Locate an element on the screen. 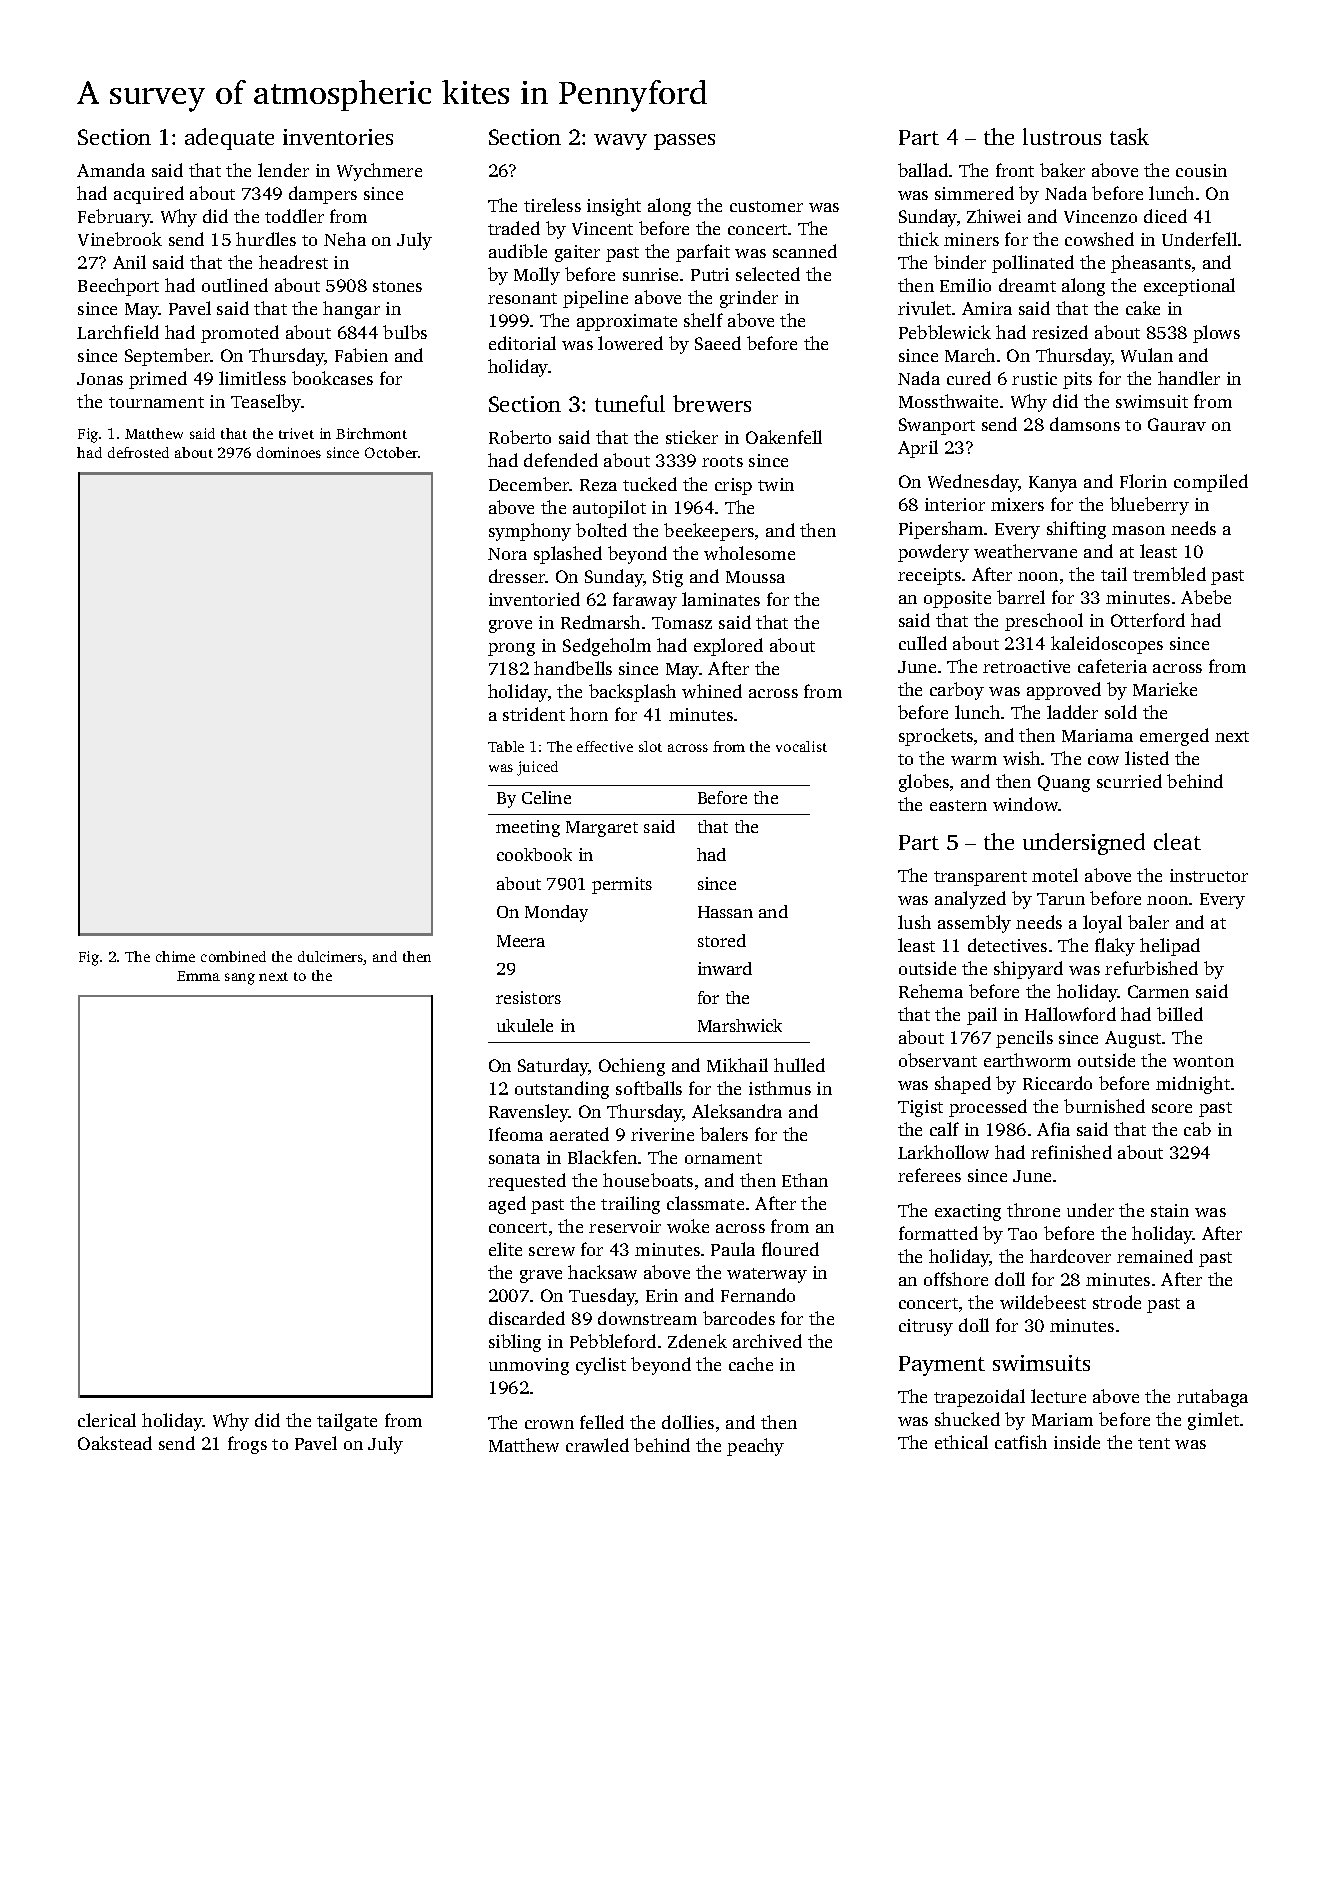  chime is located at coordinates (175, 956).
